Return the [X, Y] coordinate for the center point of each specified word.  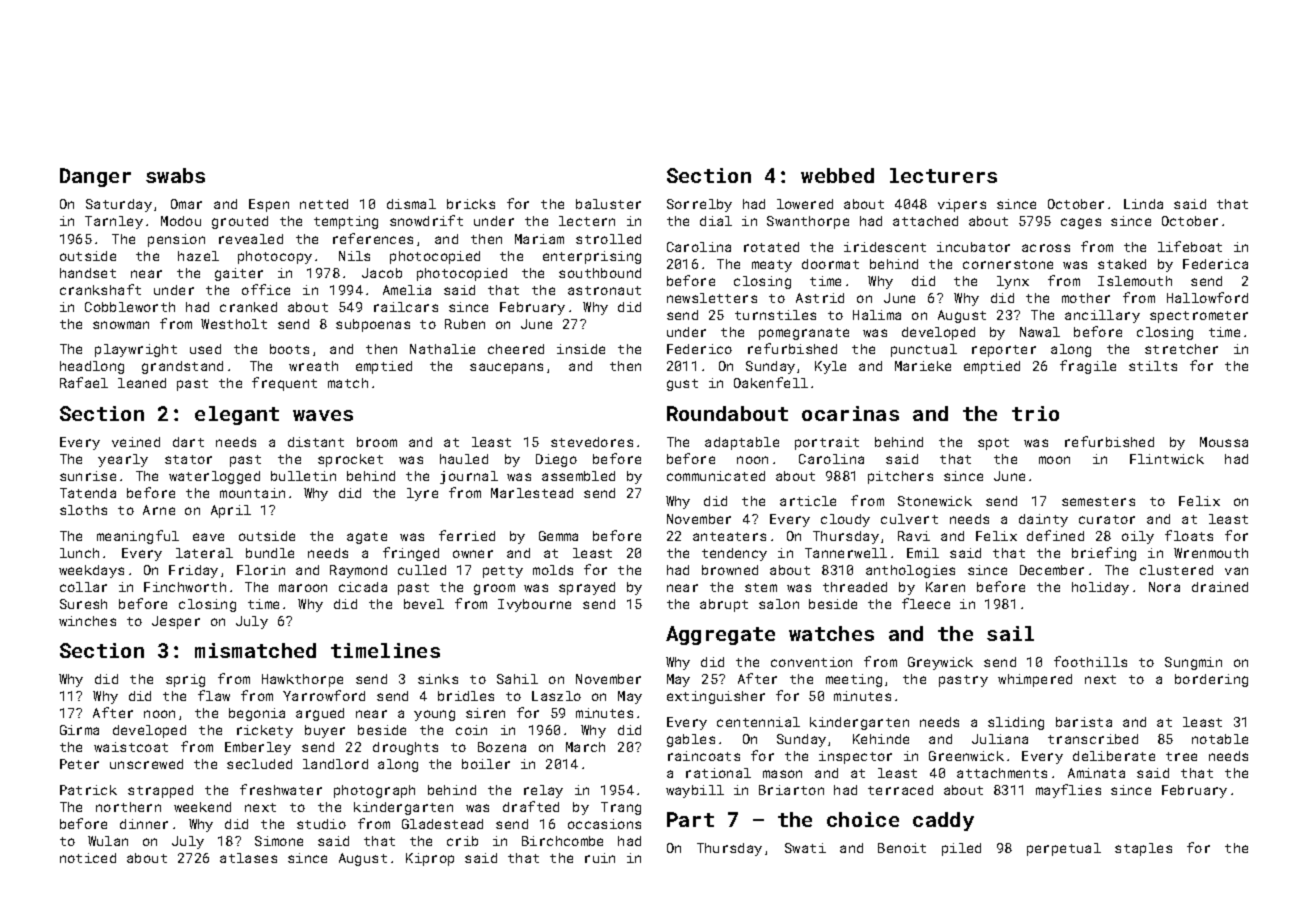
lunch [79, 553]
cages [1081, 223]
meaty [772, 266]
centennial [758, 722]
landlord [335, 764]
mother [1086, 298]
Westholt [234, 324]
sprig [185, 680]
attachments [1002, 773]
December [1052, 570]
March [585, 747]
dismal [411, 204]
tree [1181, 756]
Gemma [558, 536]
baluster [608, 204]
